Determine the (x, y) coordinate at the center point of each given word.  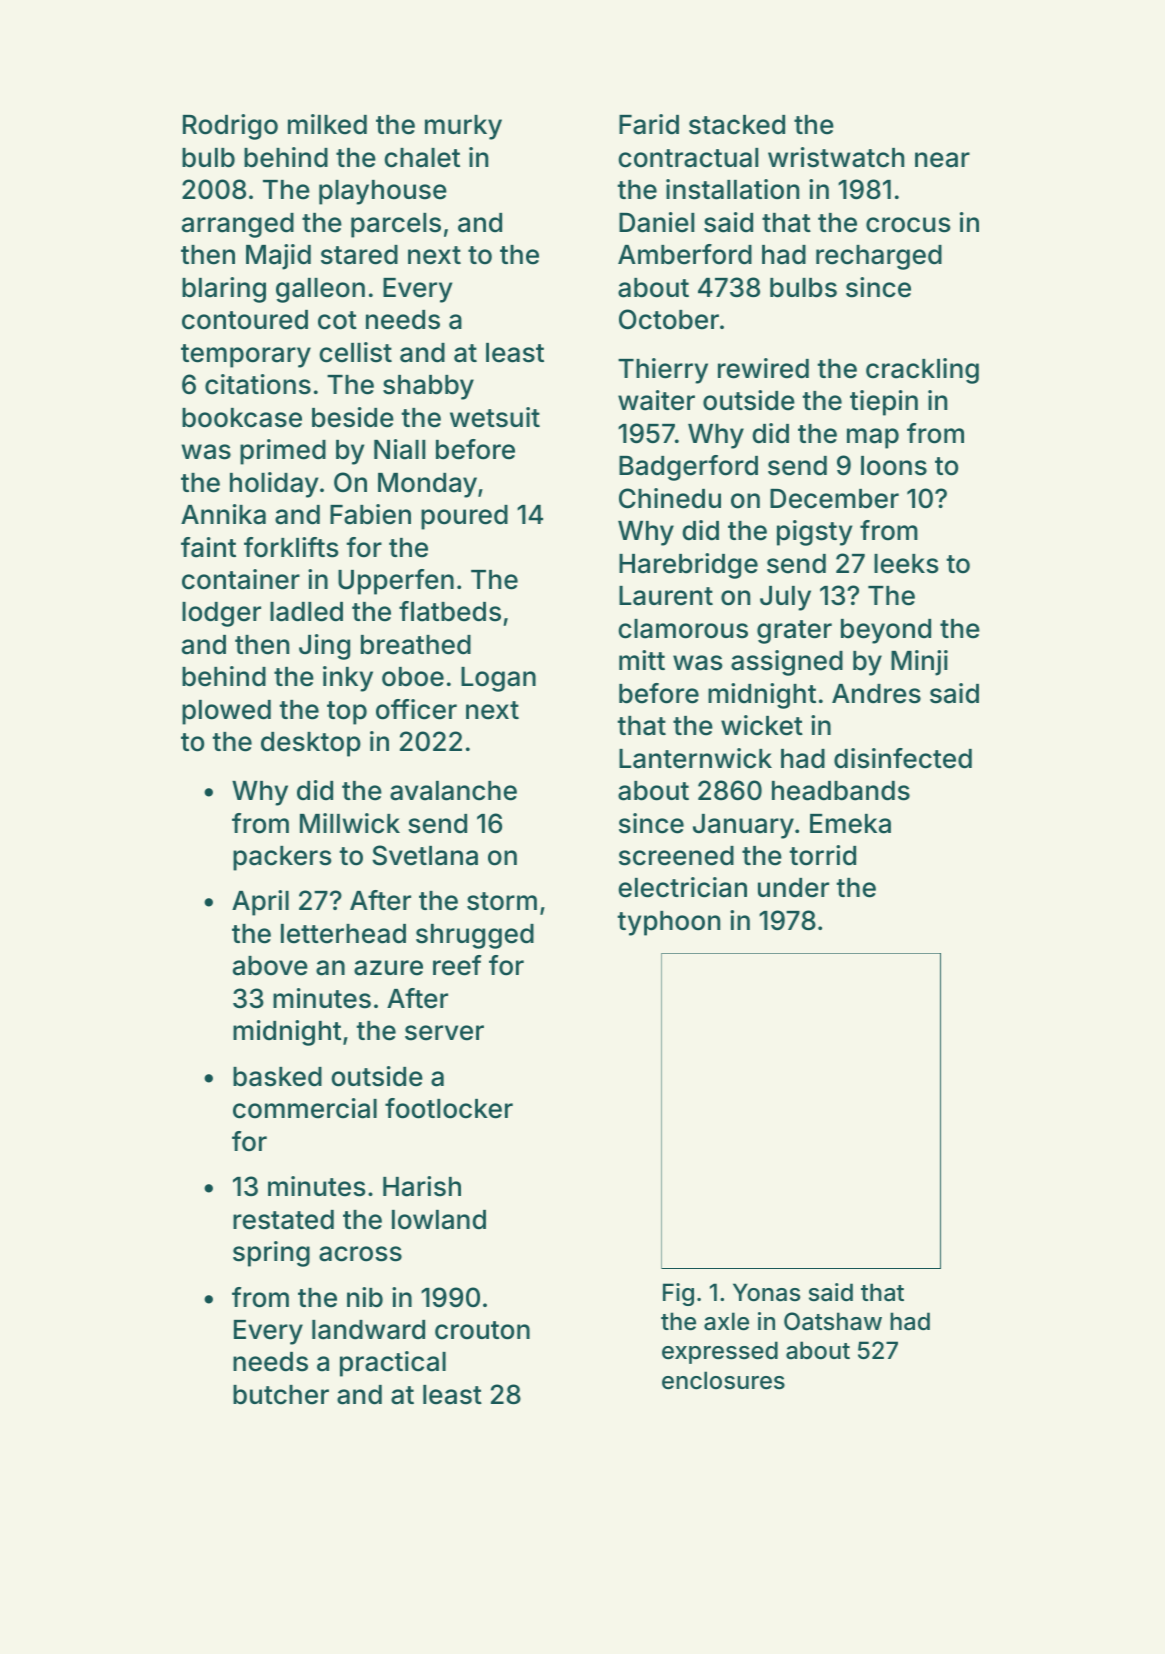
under (793, 888)
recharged (879, 257)
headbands (841, 791)
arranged (238, 225)
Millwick (350, 823)
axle (726, 1321)
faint (208, 547)
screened (676, 856)
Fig (678, 1294)
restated (283, 1220)
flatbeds (450, 611)
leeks (906, 564)
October (669, 319)
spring (271, 1254)
